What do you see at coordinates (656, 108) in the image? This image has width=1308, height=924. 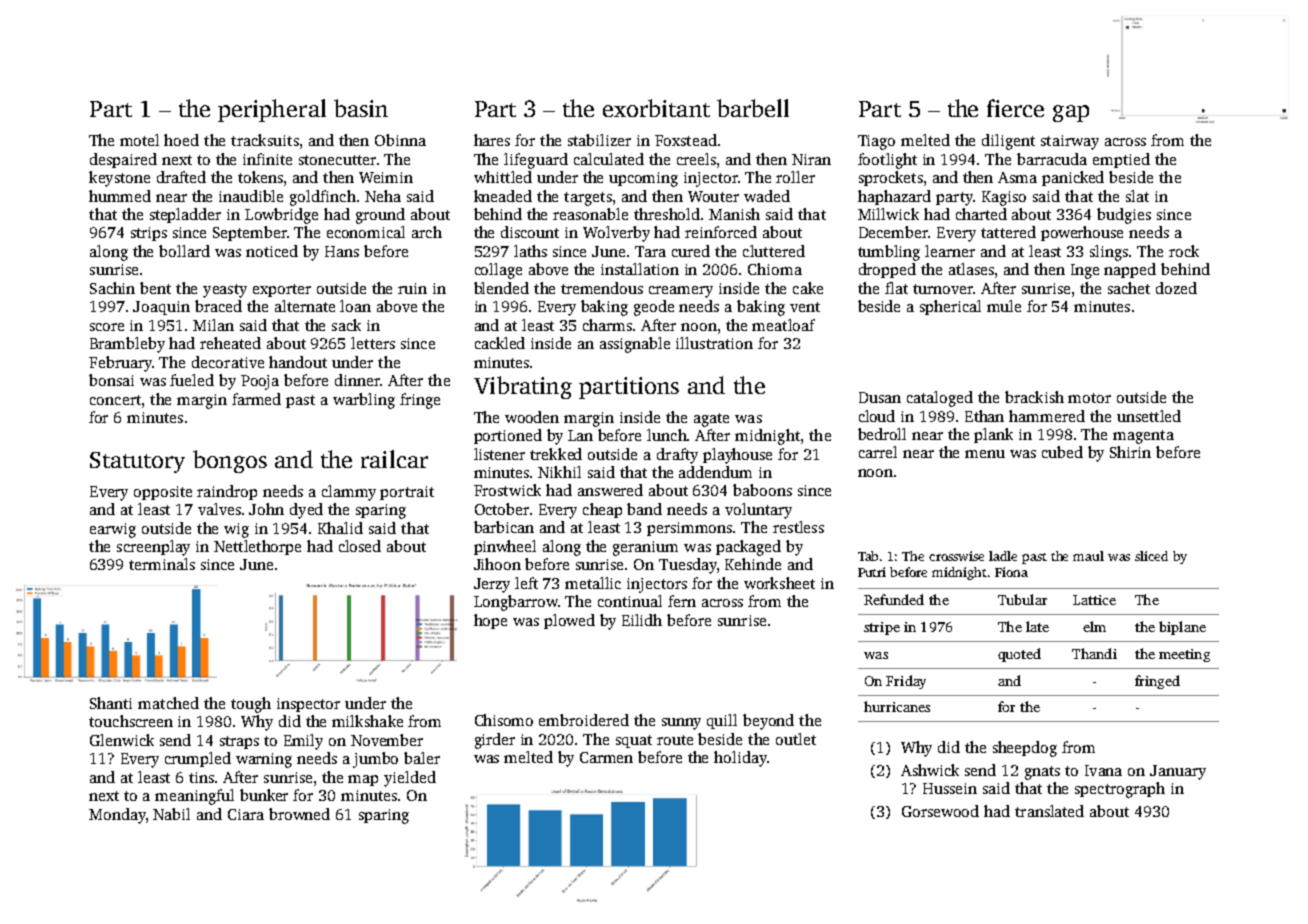 I see `exorbitant` at bounding box center [656, 108].
